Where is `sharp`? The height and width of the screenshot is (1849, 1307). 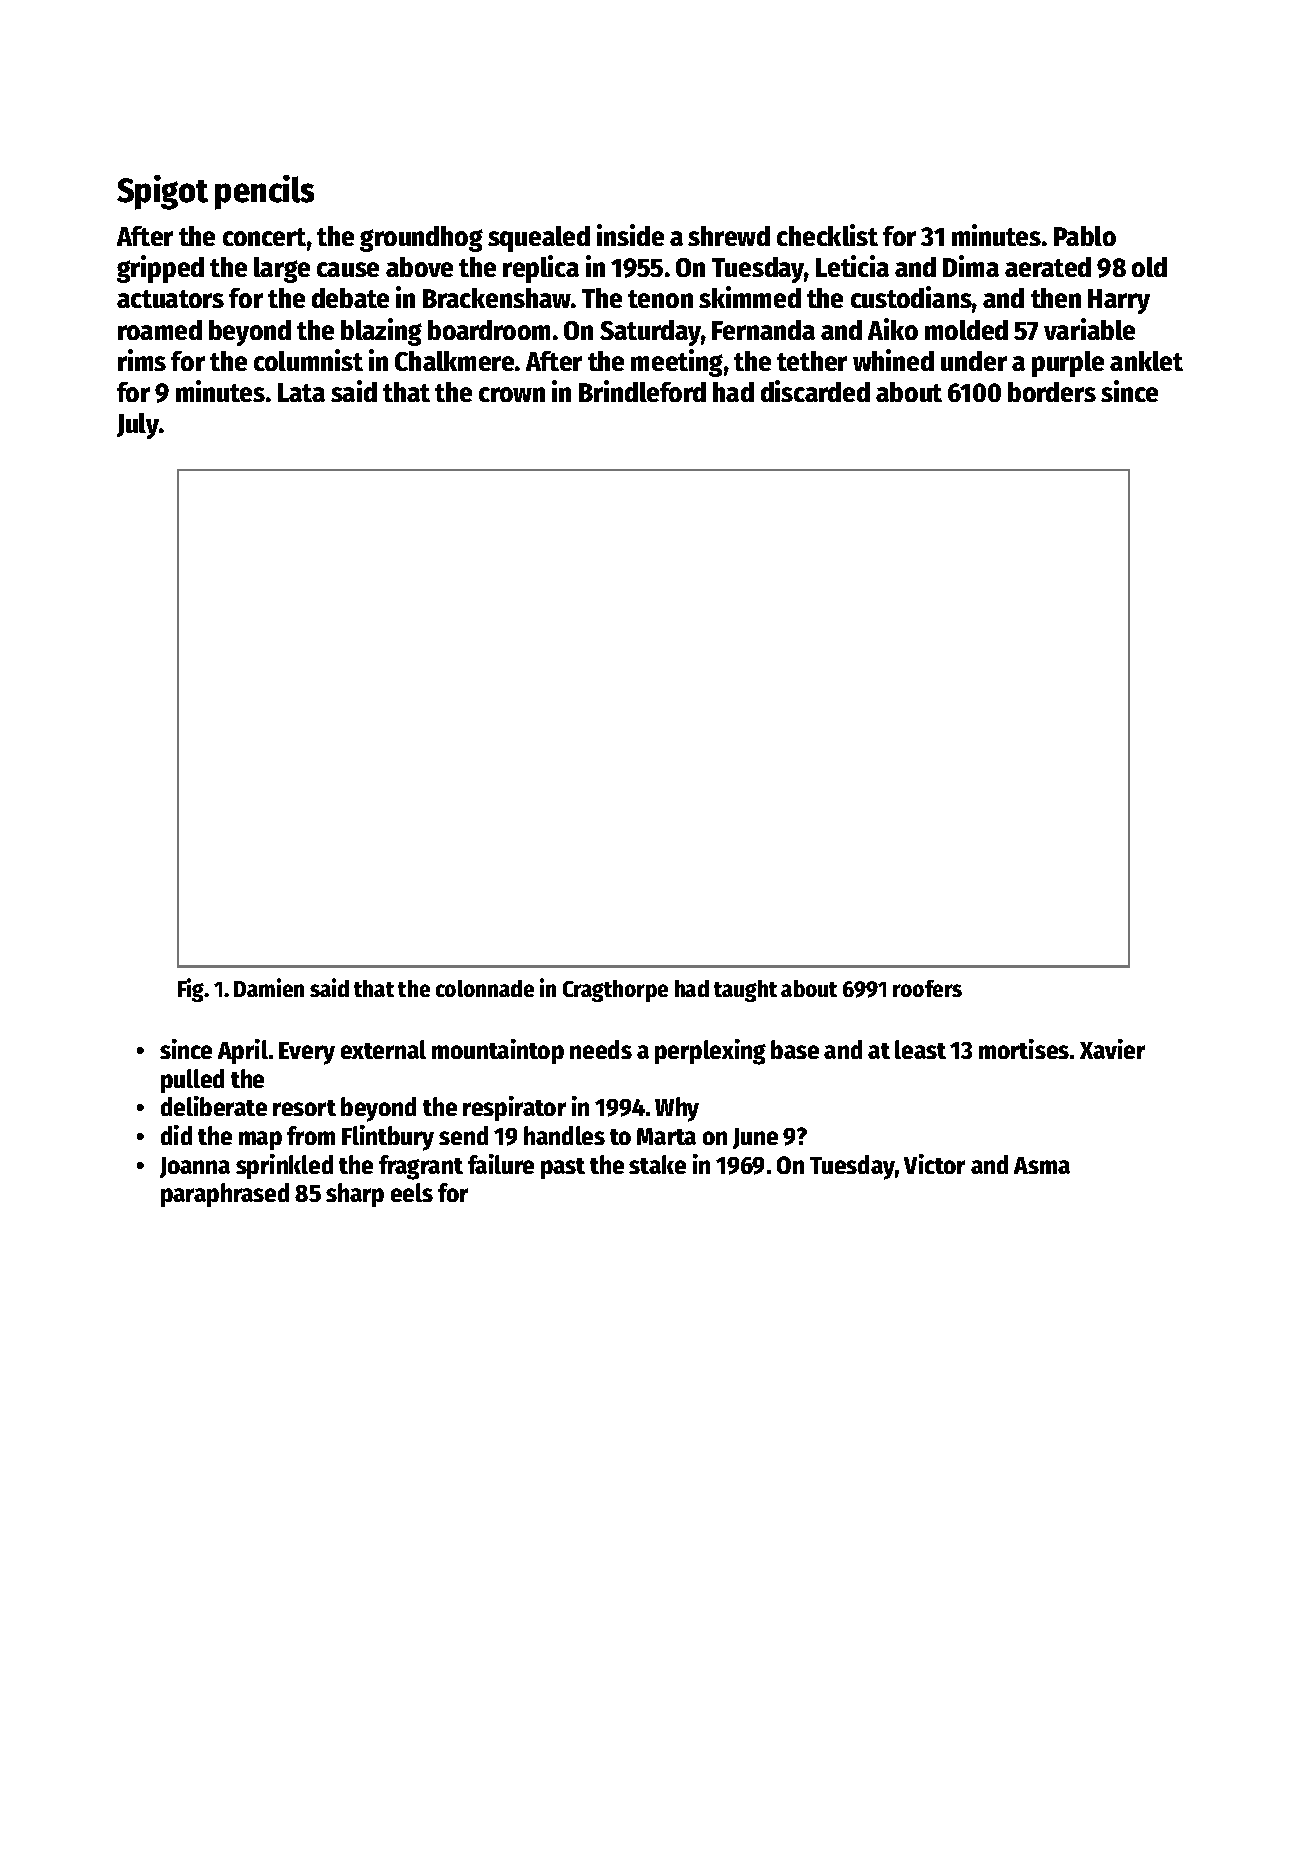
sharp is located at coordinates (355, 1195).
